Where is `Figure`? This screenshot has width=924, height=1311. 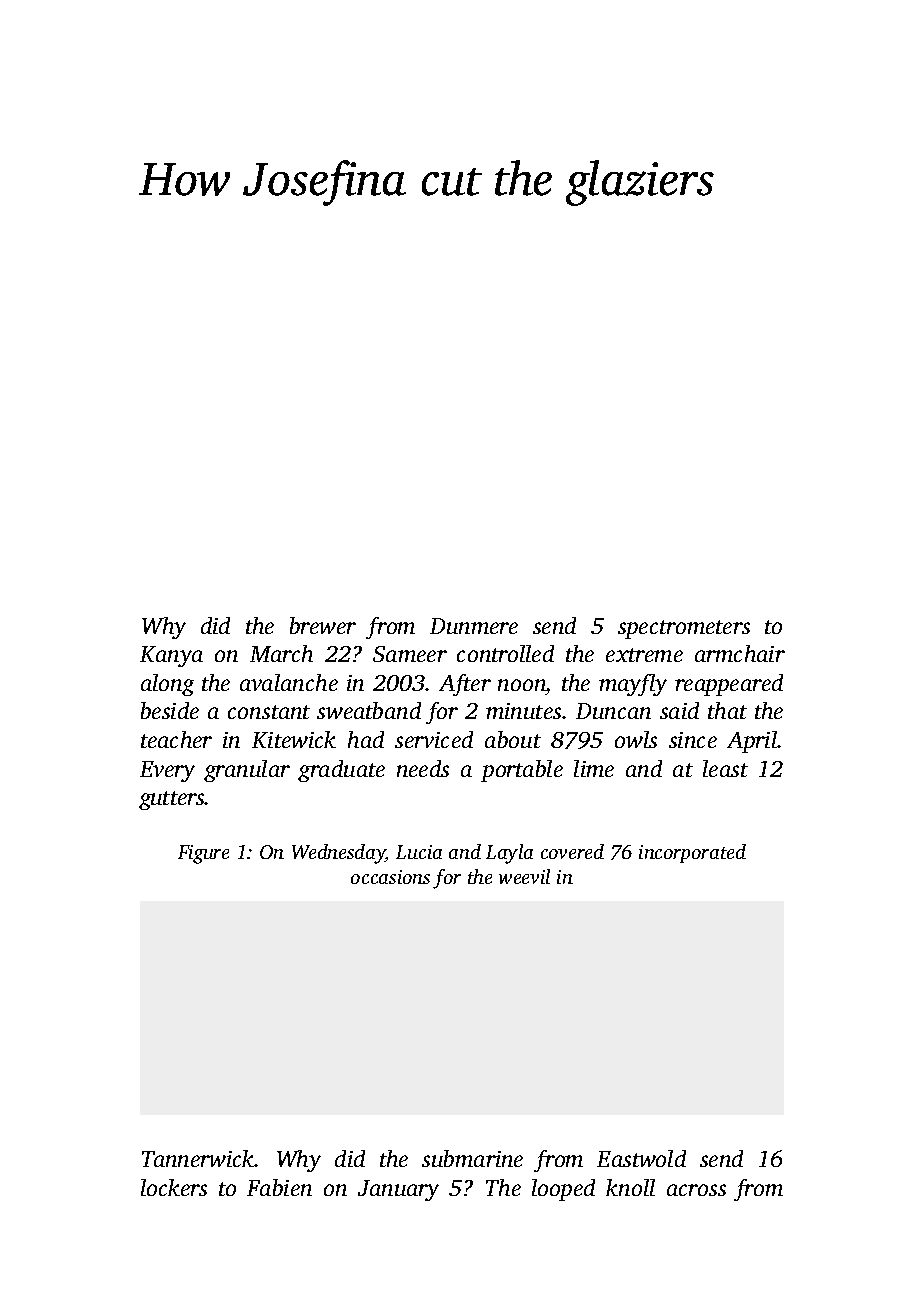
Figure is located at coordinates (203, 854).
